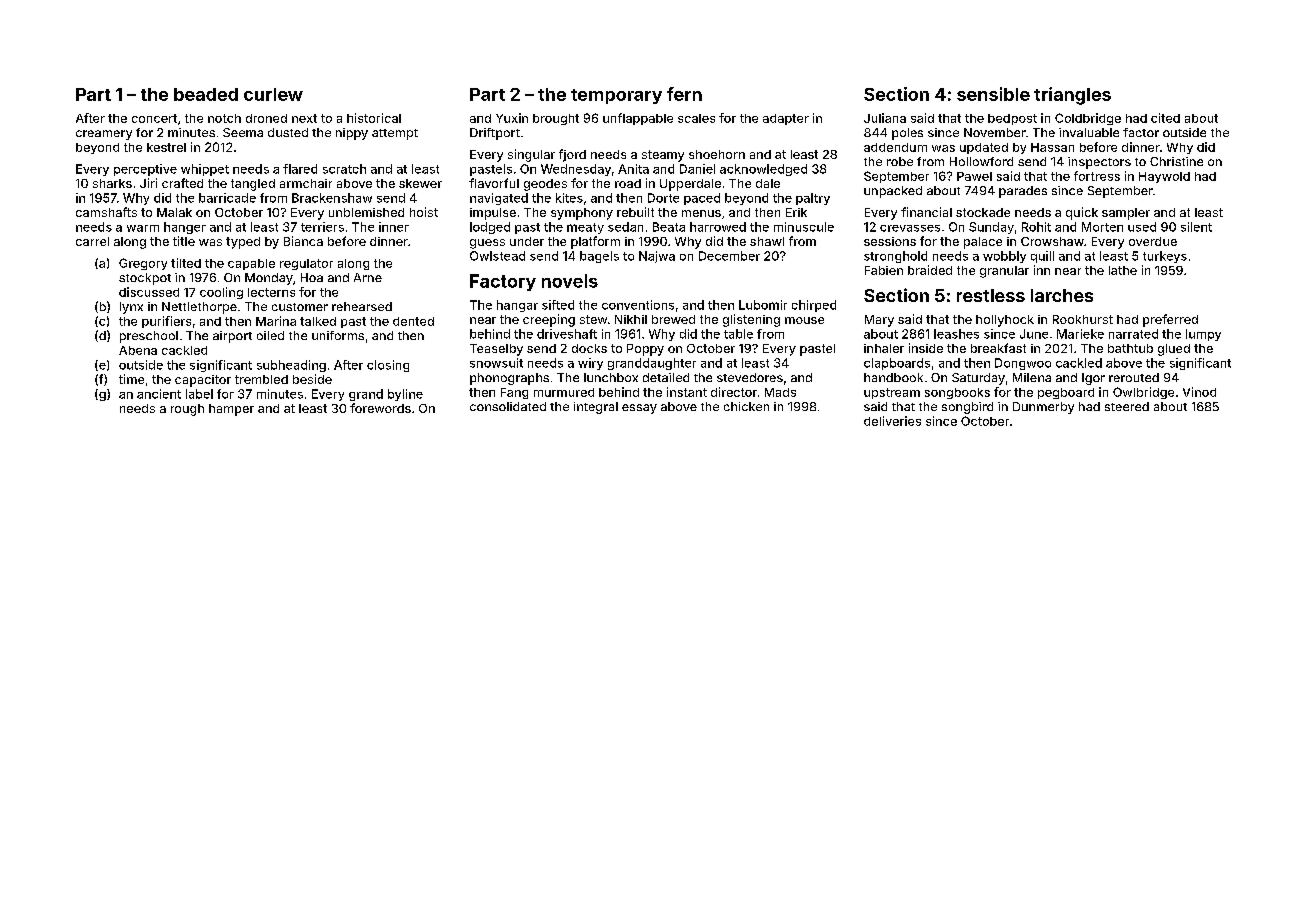 The width and height of the screenshot is (1308, 924). I want to click on Teaselby, so click(496, 350).
